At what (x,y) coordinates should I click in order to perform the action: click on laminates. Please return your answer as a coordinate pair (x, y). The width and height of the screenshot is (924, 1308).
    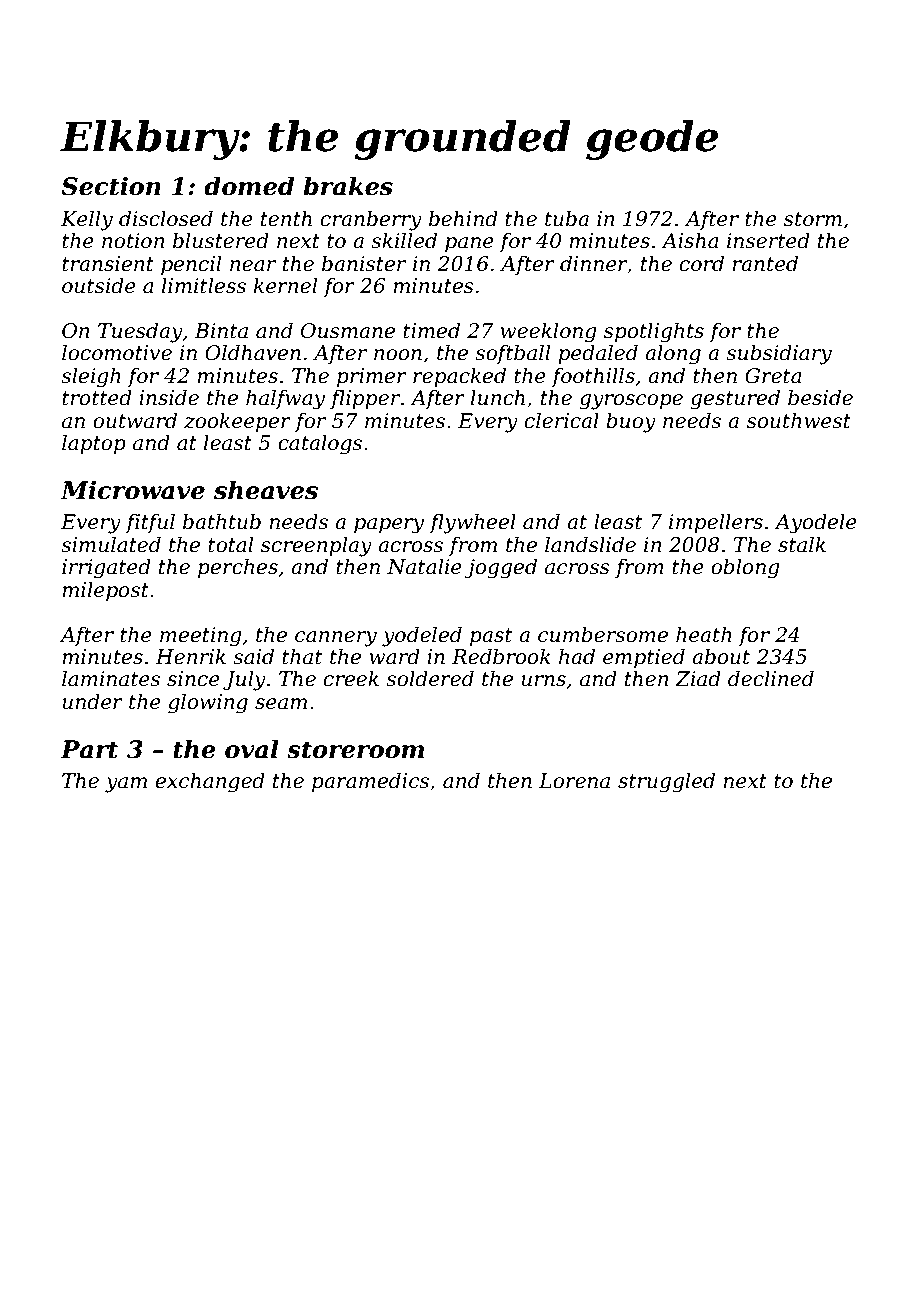
    Looking at the image, I should click on (111, 678).
